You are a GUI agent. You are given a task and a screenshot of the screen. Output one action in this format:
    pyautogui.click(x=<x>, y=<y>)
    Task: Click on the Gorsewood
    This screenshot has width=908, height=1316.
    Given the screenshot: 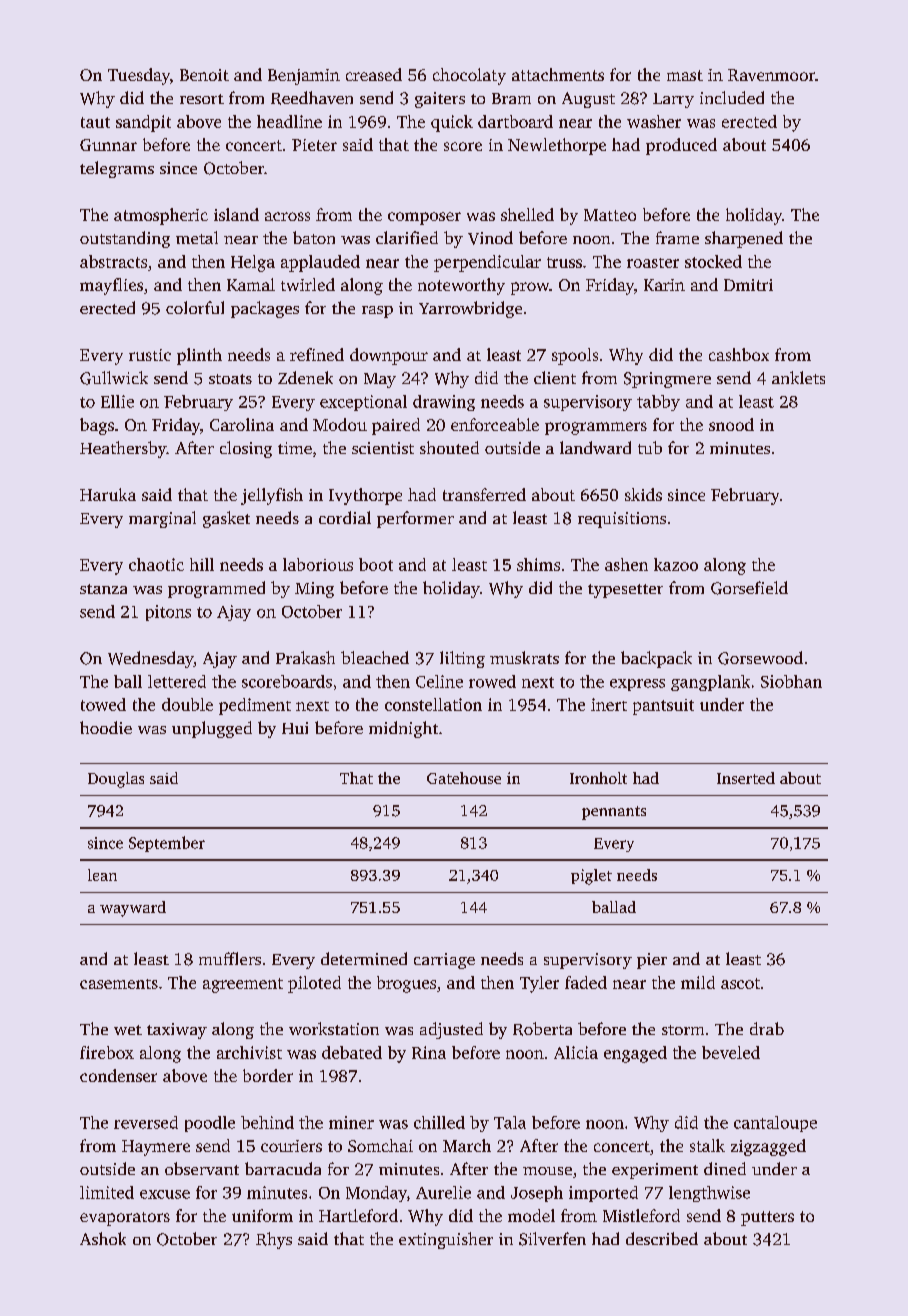 What is the action you would take?
    pyautogui.click(x=760, y=658)
